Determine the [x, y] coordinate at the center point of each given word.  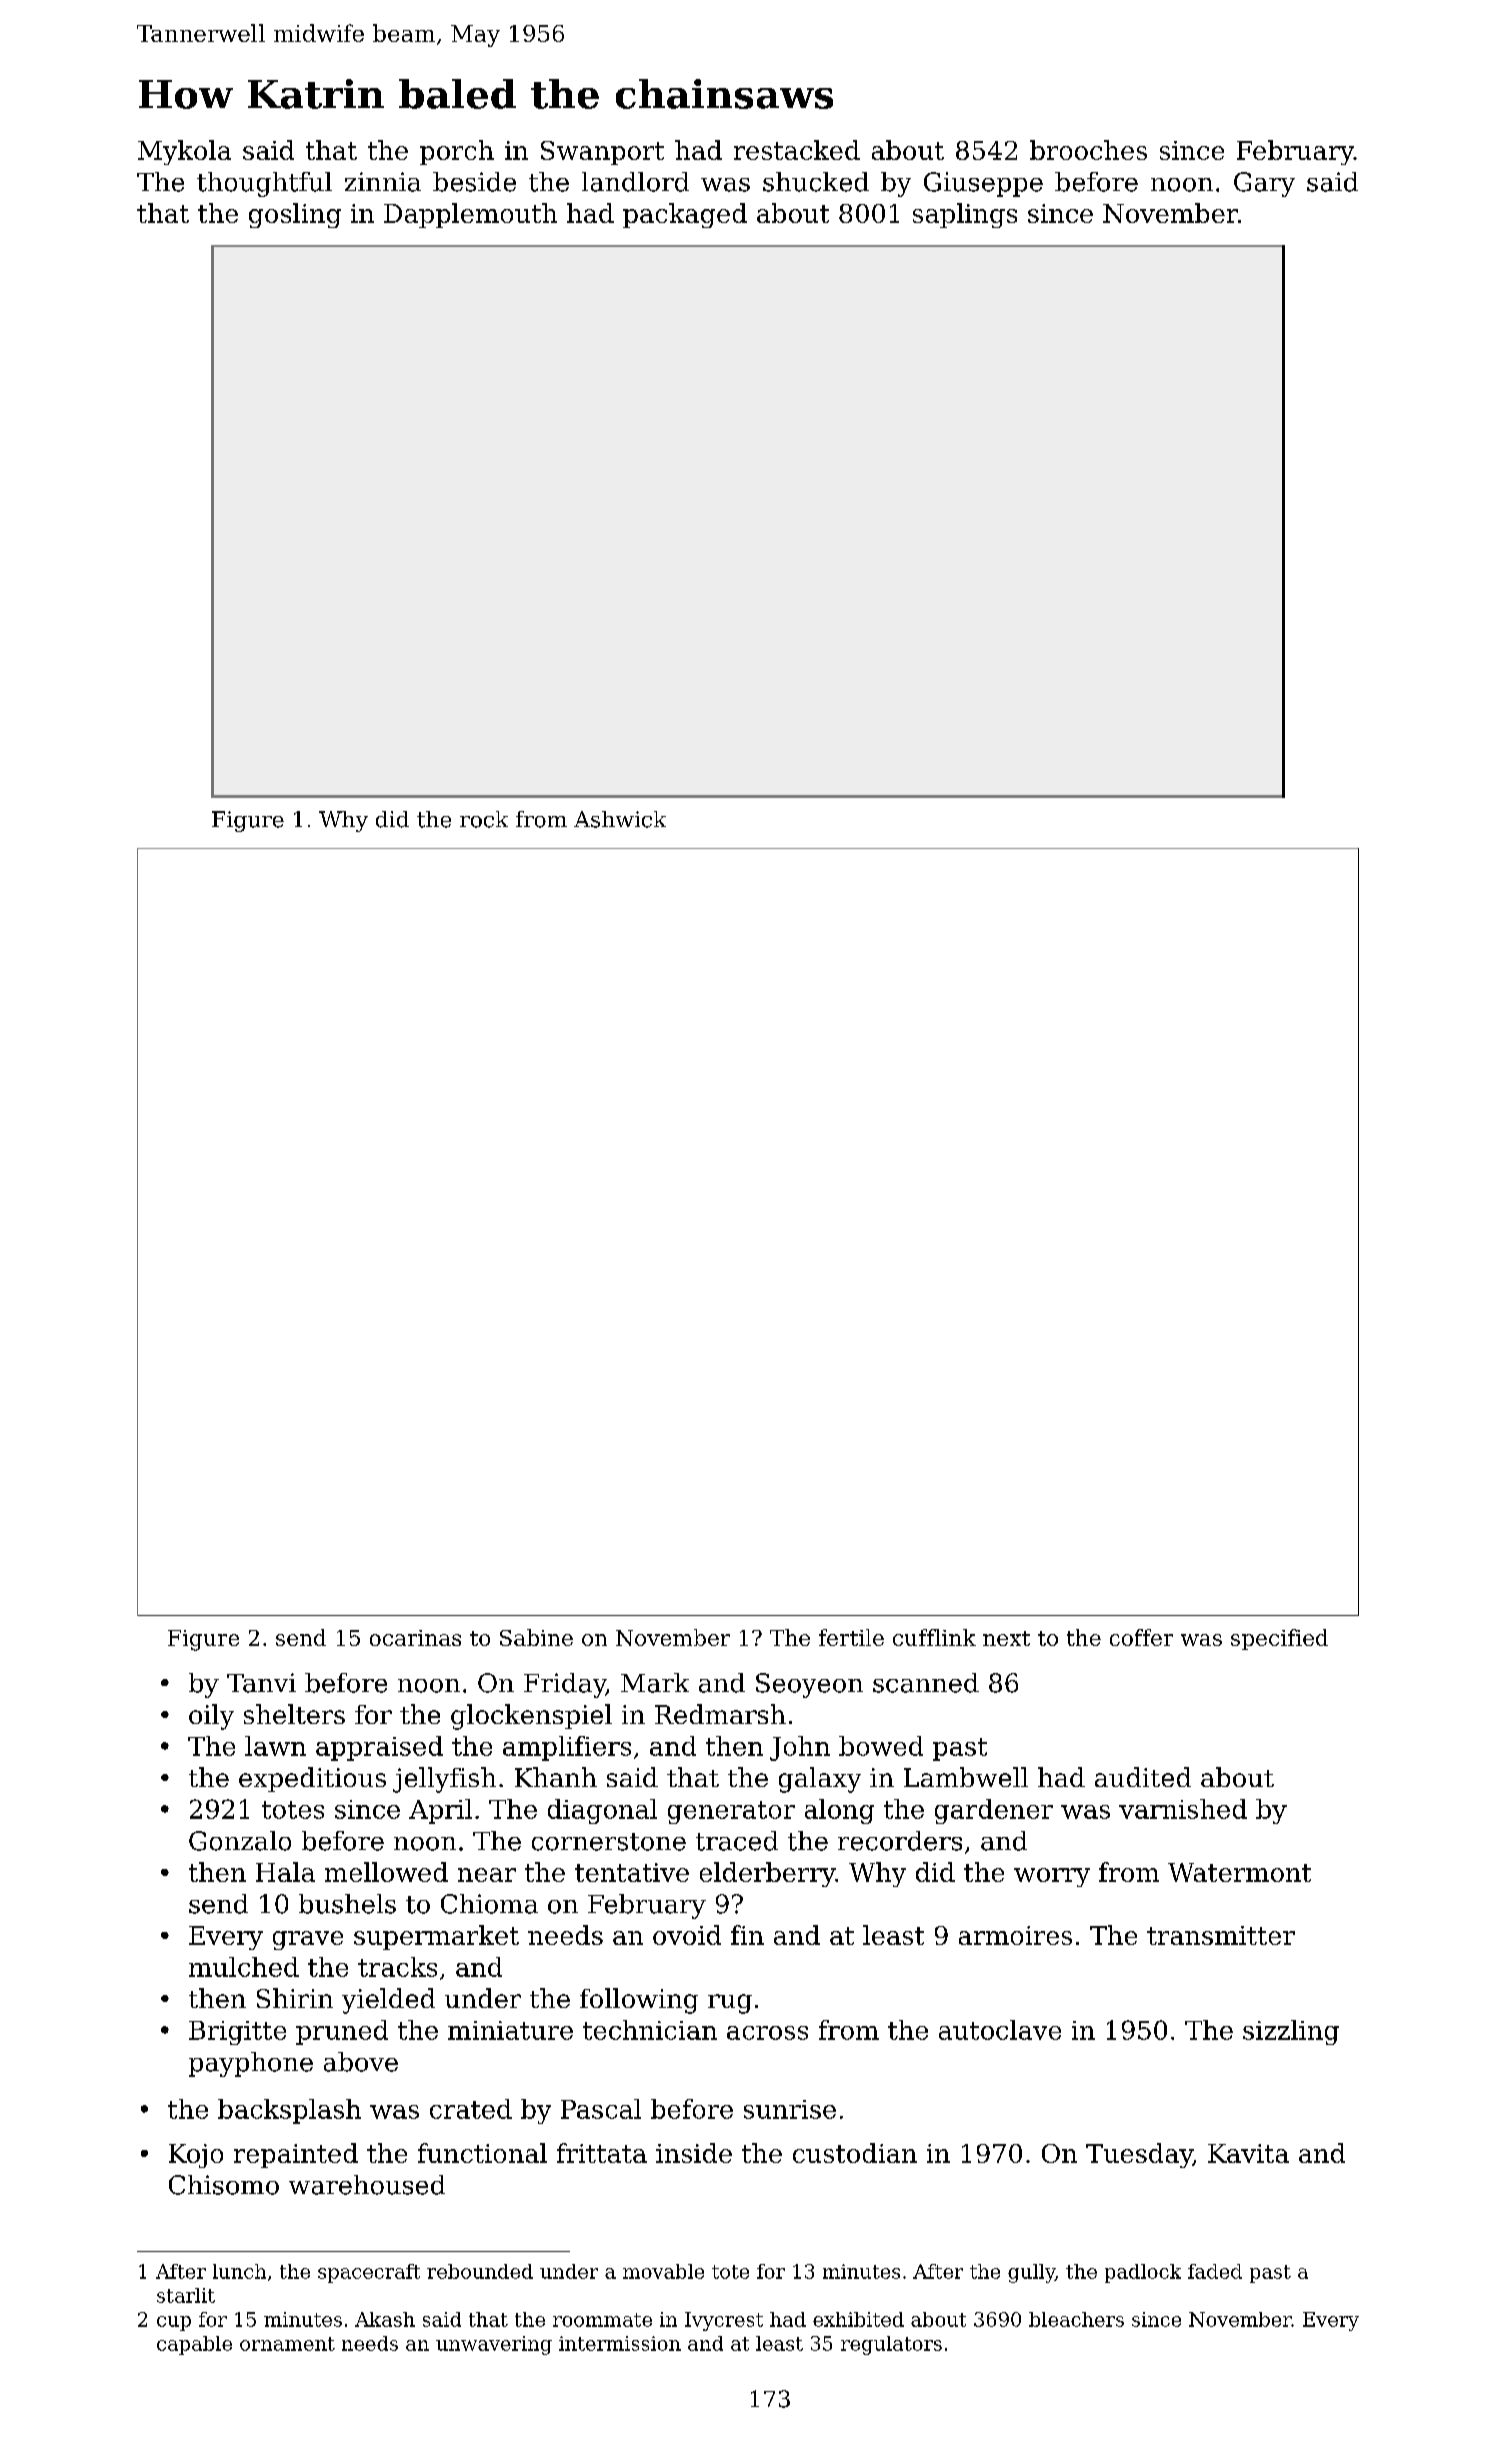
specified [1279, 1639]
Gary [1264, 184]
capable [194, 2345]
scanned [926, 1683]
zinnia [383, 182]
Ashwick [620, 819]
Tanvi [261, 1683]
